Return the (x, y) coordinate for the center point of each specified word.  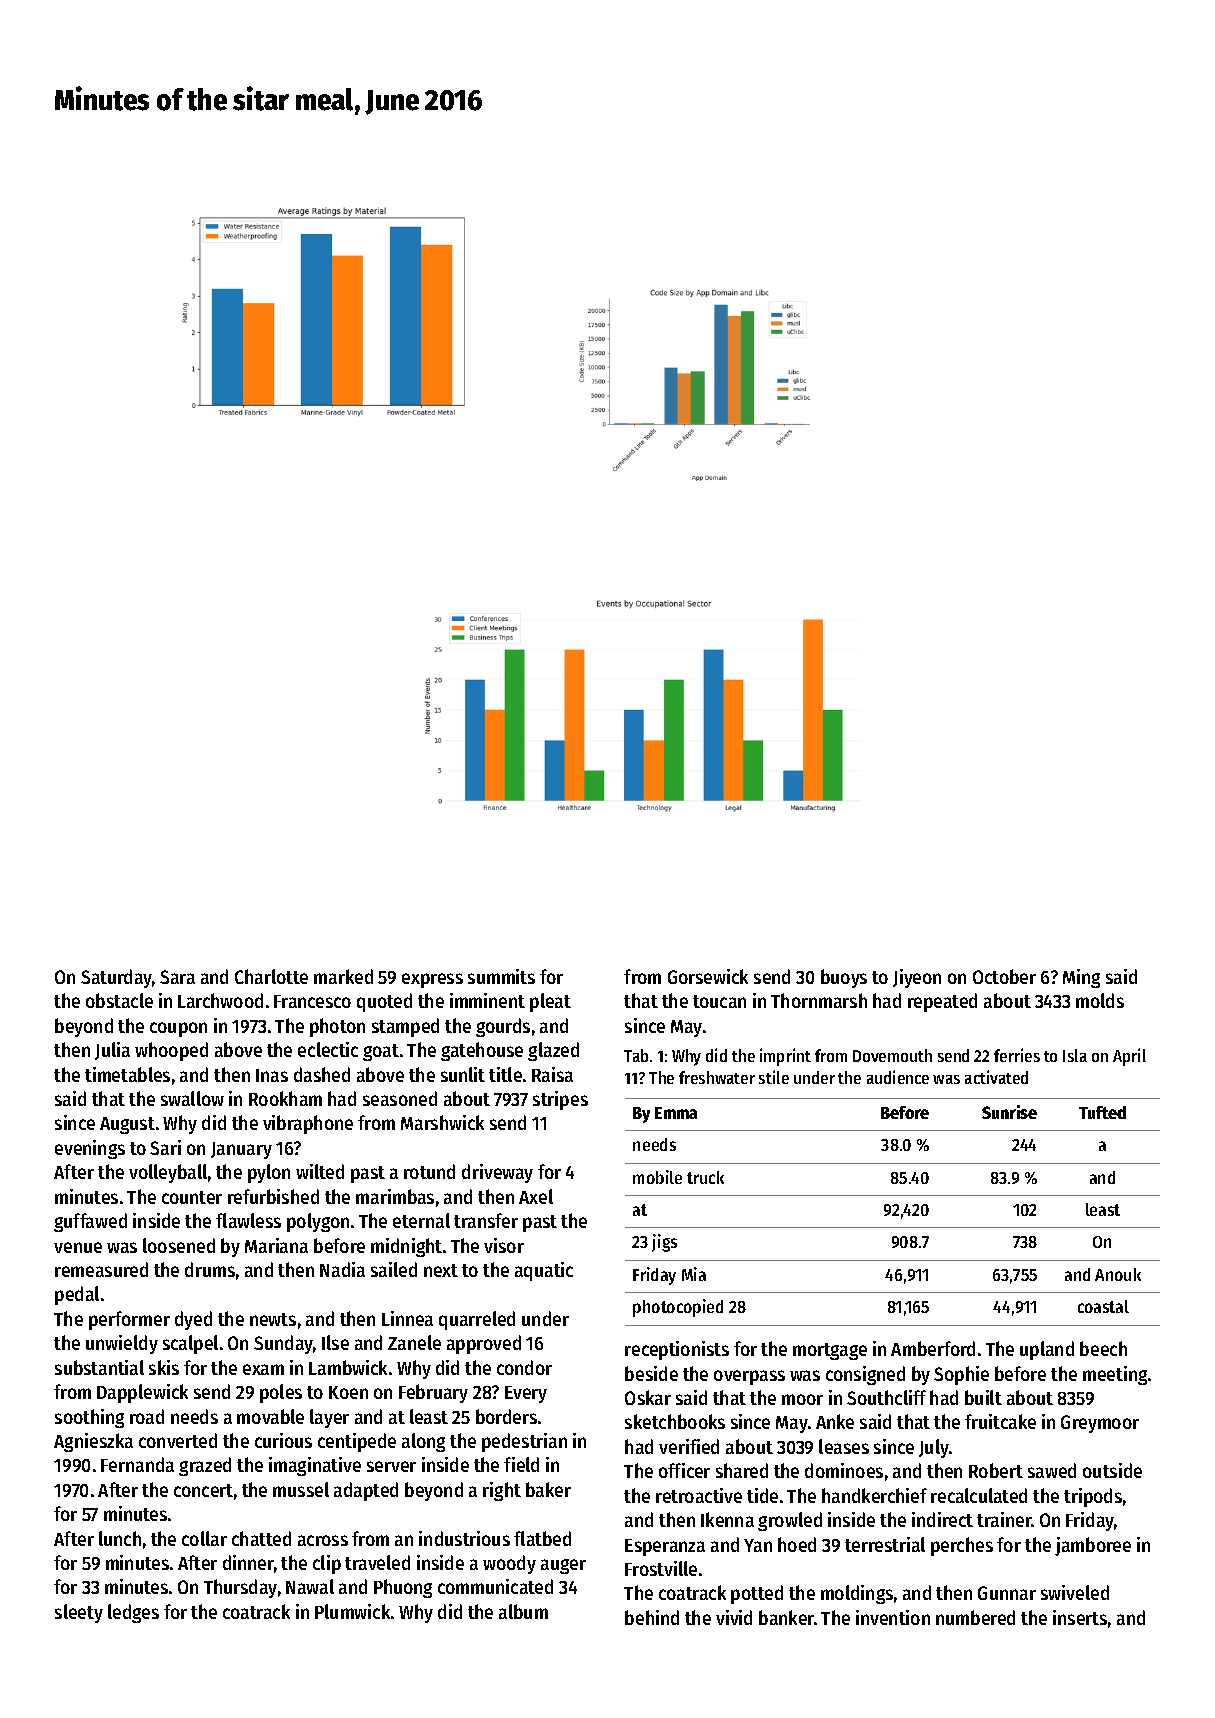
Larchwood (220, 1000)
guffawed (90, 1222)
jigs (664, 1243)
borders (506, 1416)
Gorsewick (708, 976)
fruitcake (1000, 1421)
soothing (89, 1418)
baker (548, 1489)
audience (898, 1077)
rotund (429, 1171)
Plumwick (352, 1611)
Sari (165, 1147)
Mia (694, 1274)
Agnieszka (93, 1442)
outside (1112, 1470)
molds (1100, 1000)
